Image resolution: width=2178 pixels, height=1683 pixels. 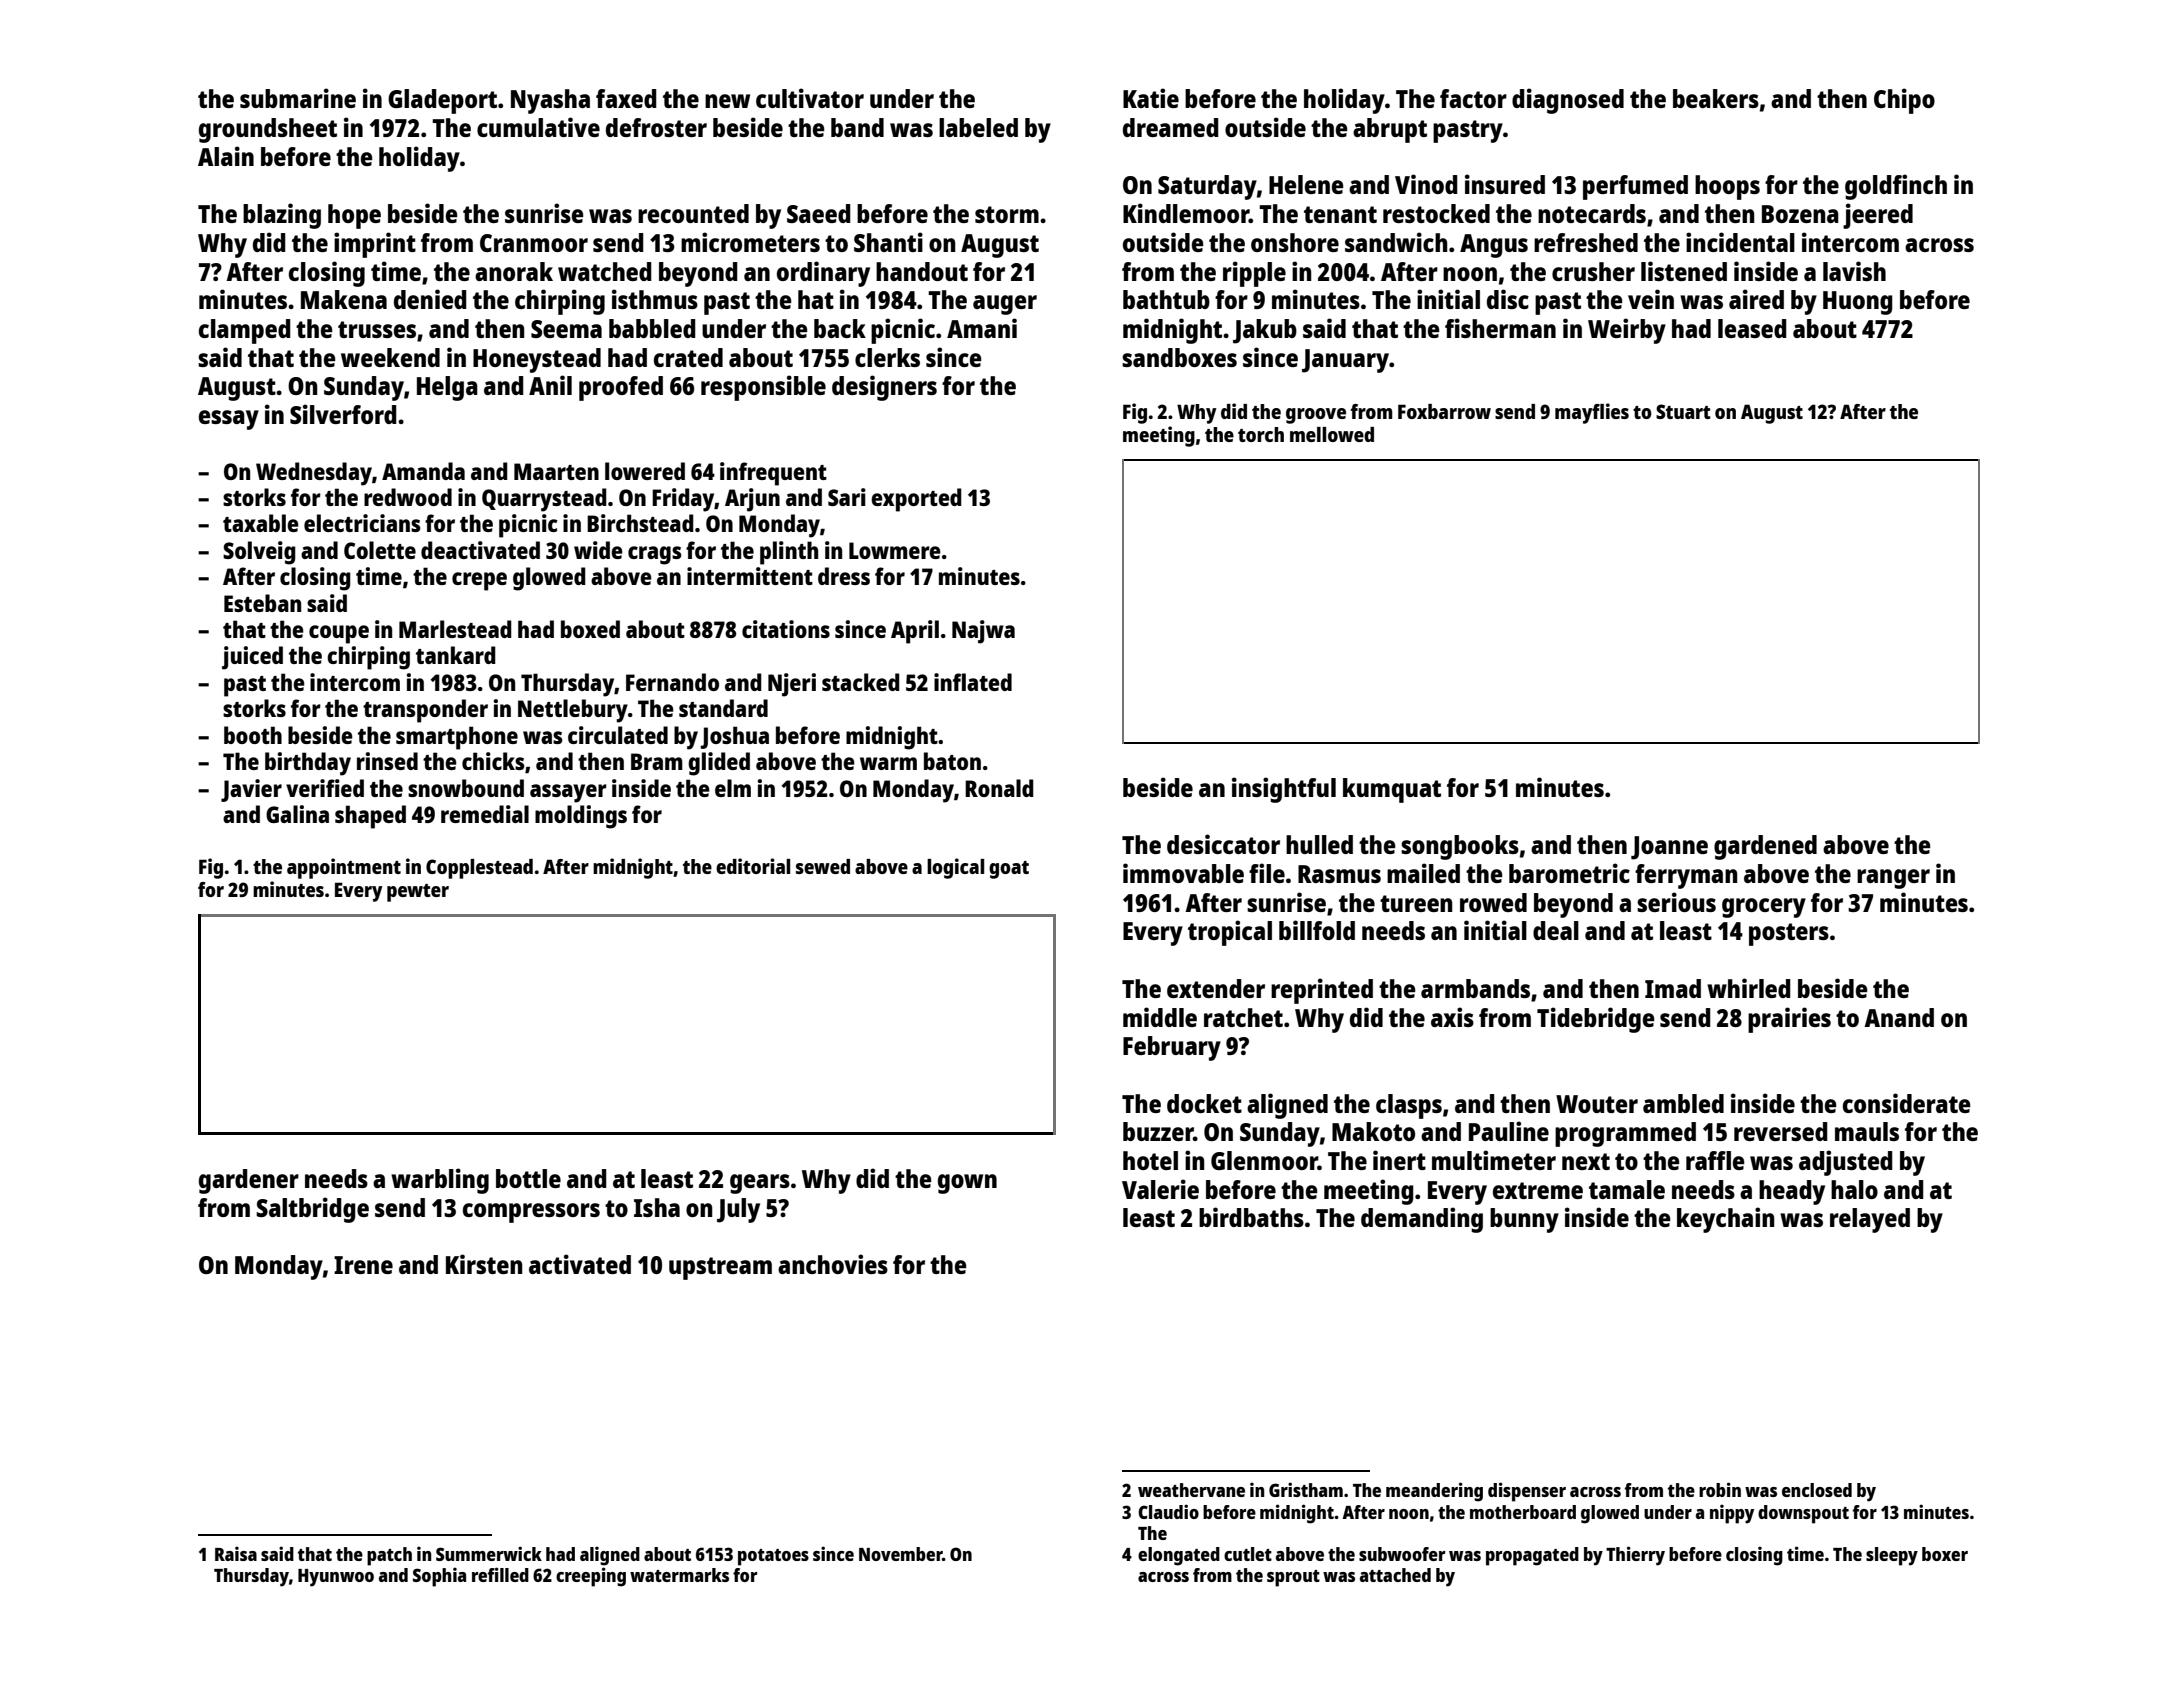 I want to click on ranger, so click(x=1893, y=879).
